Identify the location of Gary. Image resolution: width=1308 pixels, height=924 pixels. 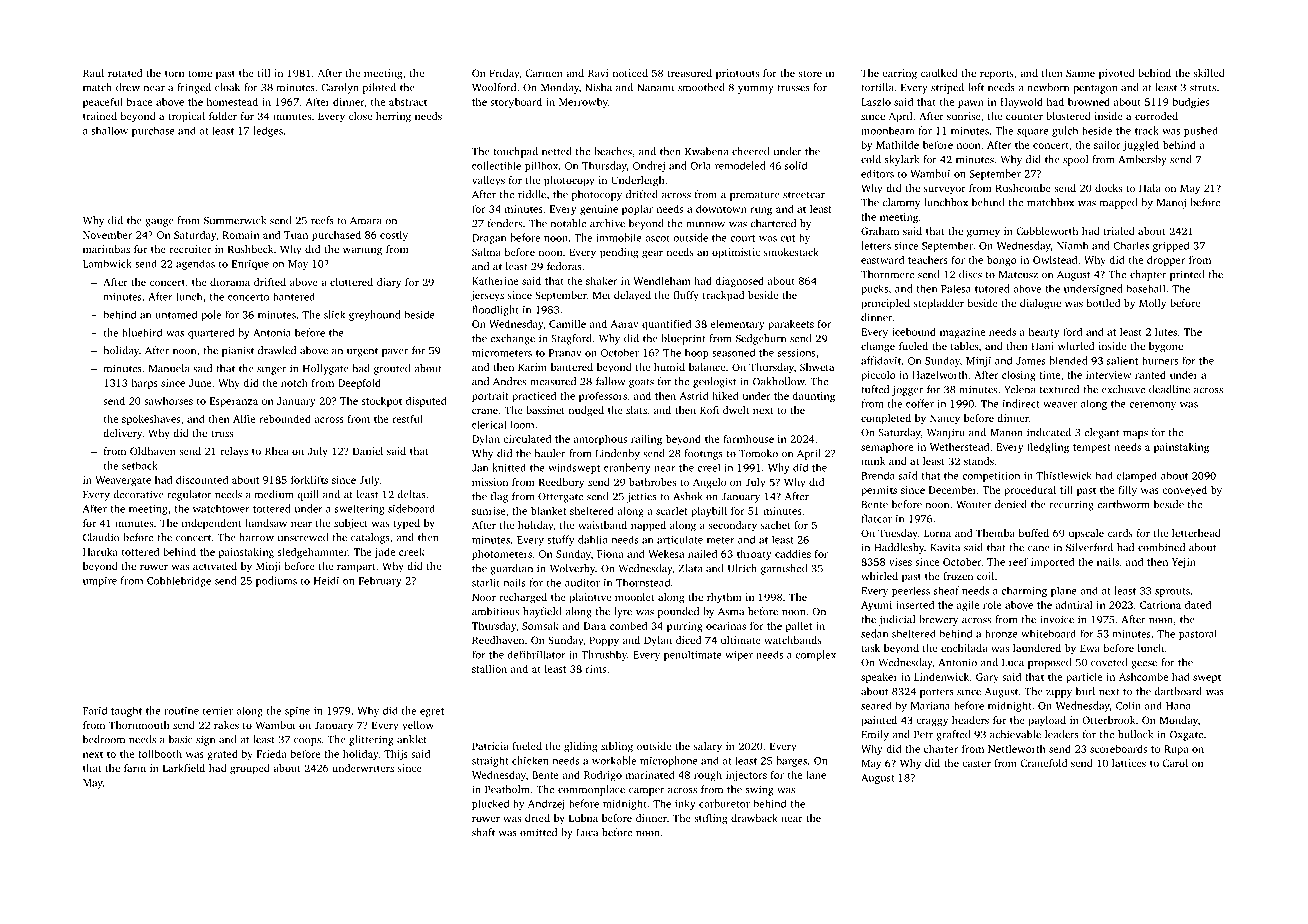
(987, 678).
